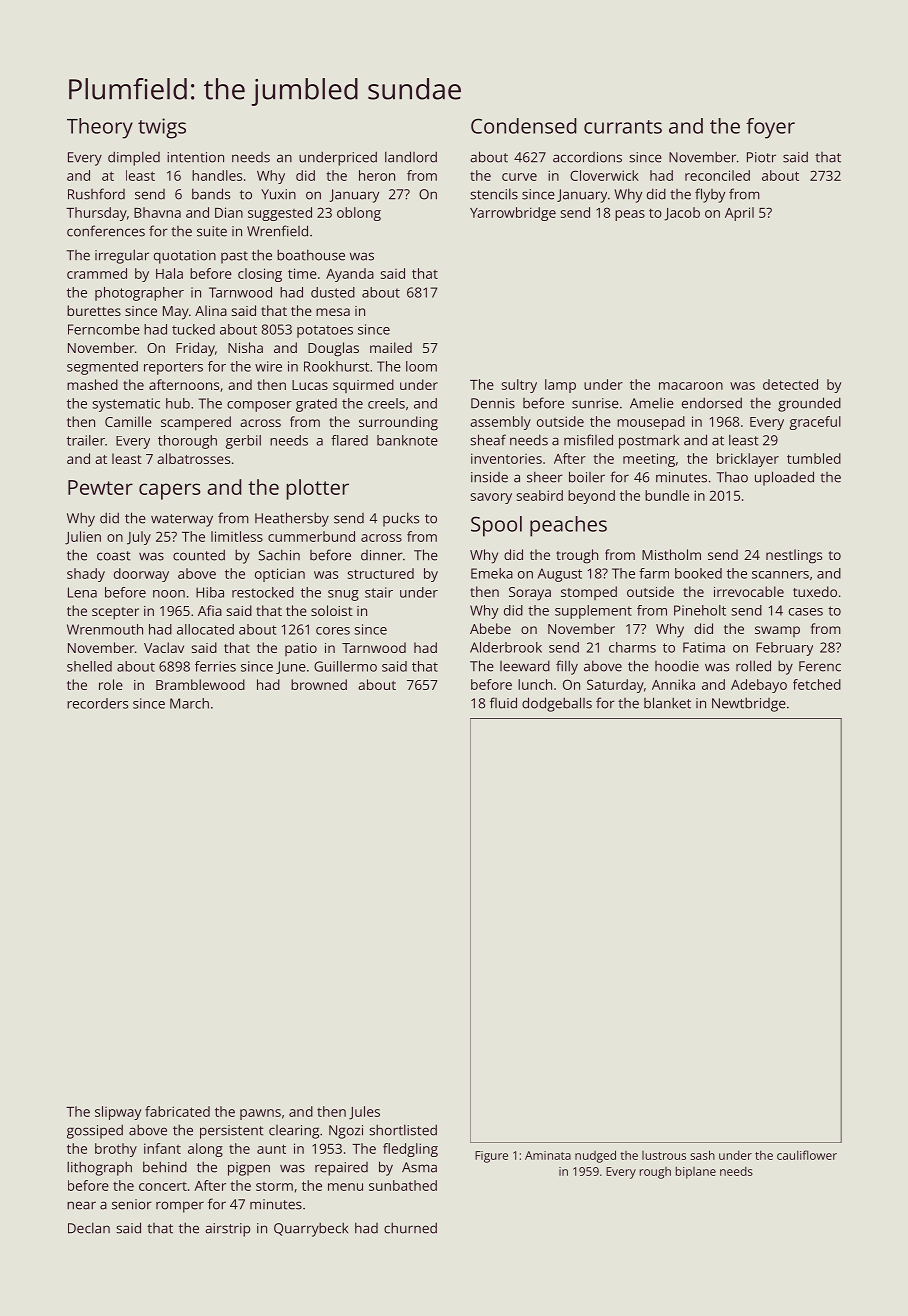 Image resolution: width=908 pixels, height=1316 pixels. What do you see at coordinates (410, 1228) in the page?
I see `churned` at bounding box center [410, 1228].
